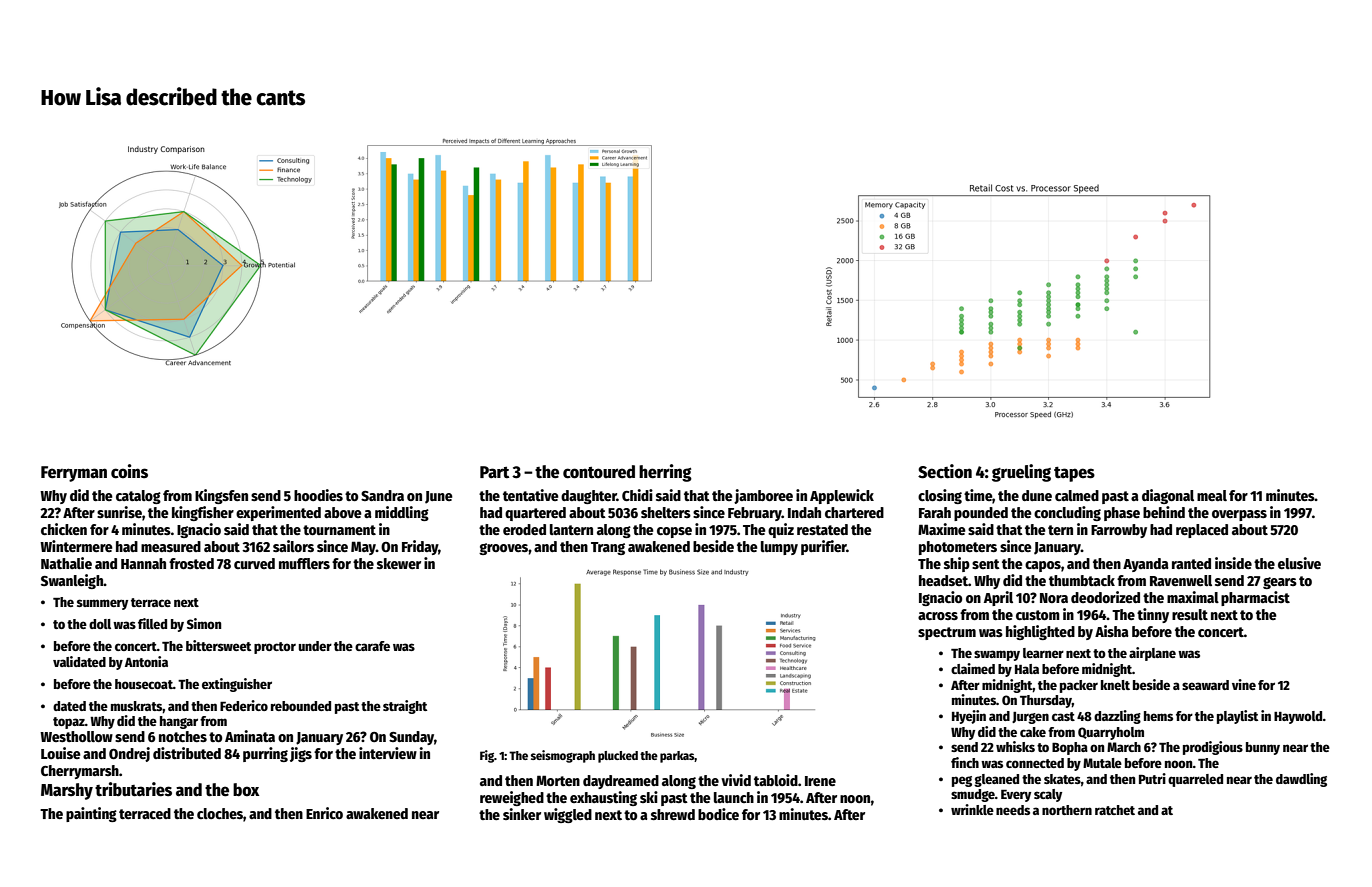 This screenshot has height=887, width=1372. What do you see at coordinates (399, 563) in the screenshot?
I see `skewer` at bounding box center [399, 563].
